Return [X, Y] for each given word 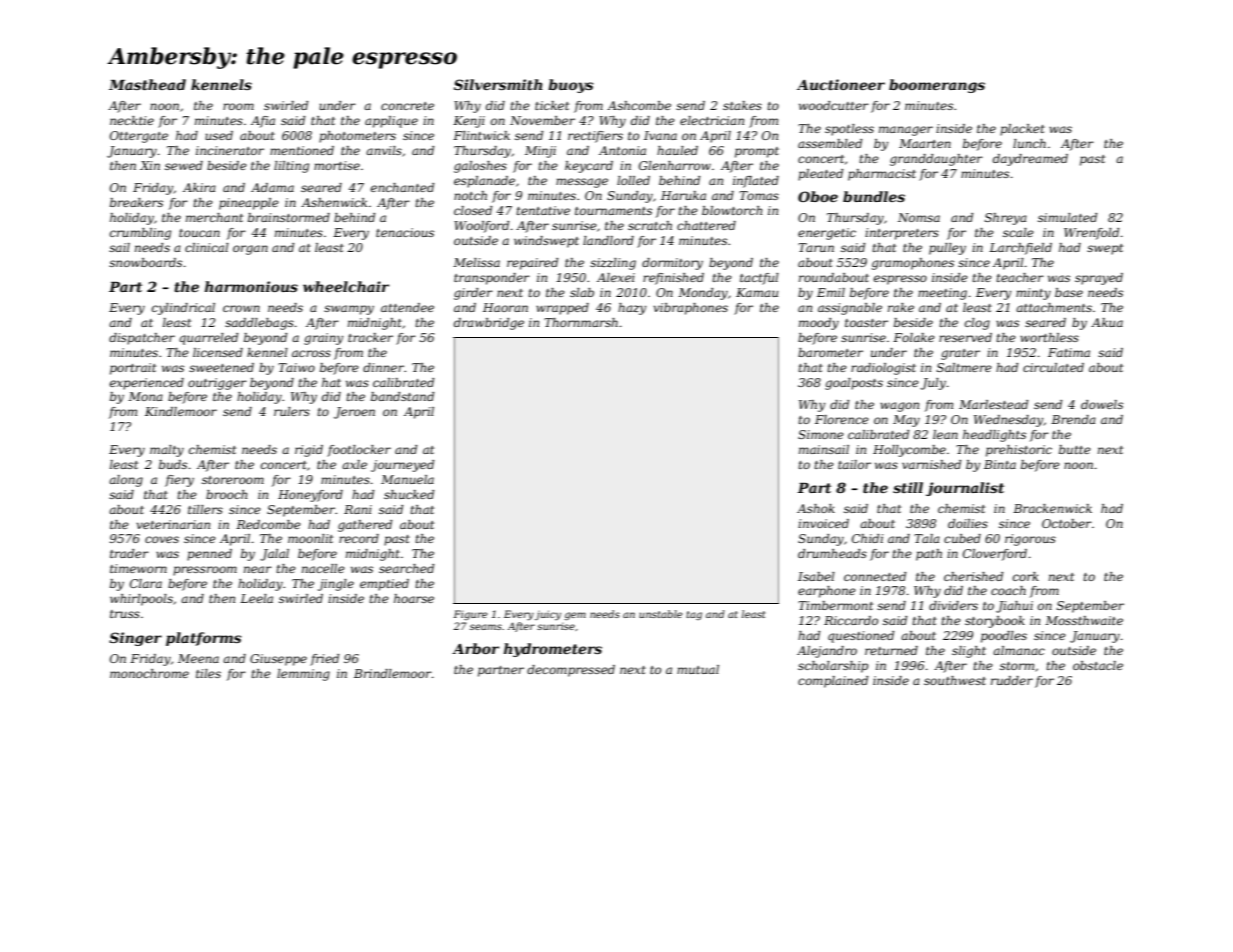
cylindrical [183, 309]
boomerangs [937, 86]
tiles [208, 673]
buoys [571, 86]
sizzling [613, 264]
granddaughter [936, 160]
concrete [407, 106]
